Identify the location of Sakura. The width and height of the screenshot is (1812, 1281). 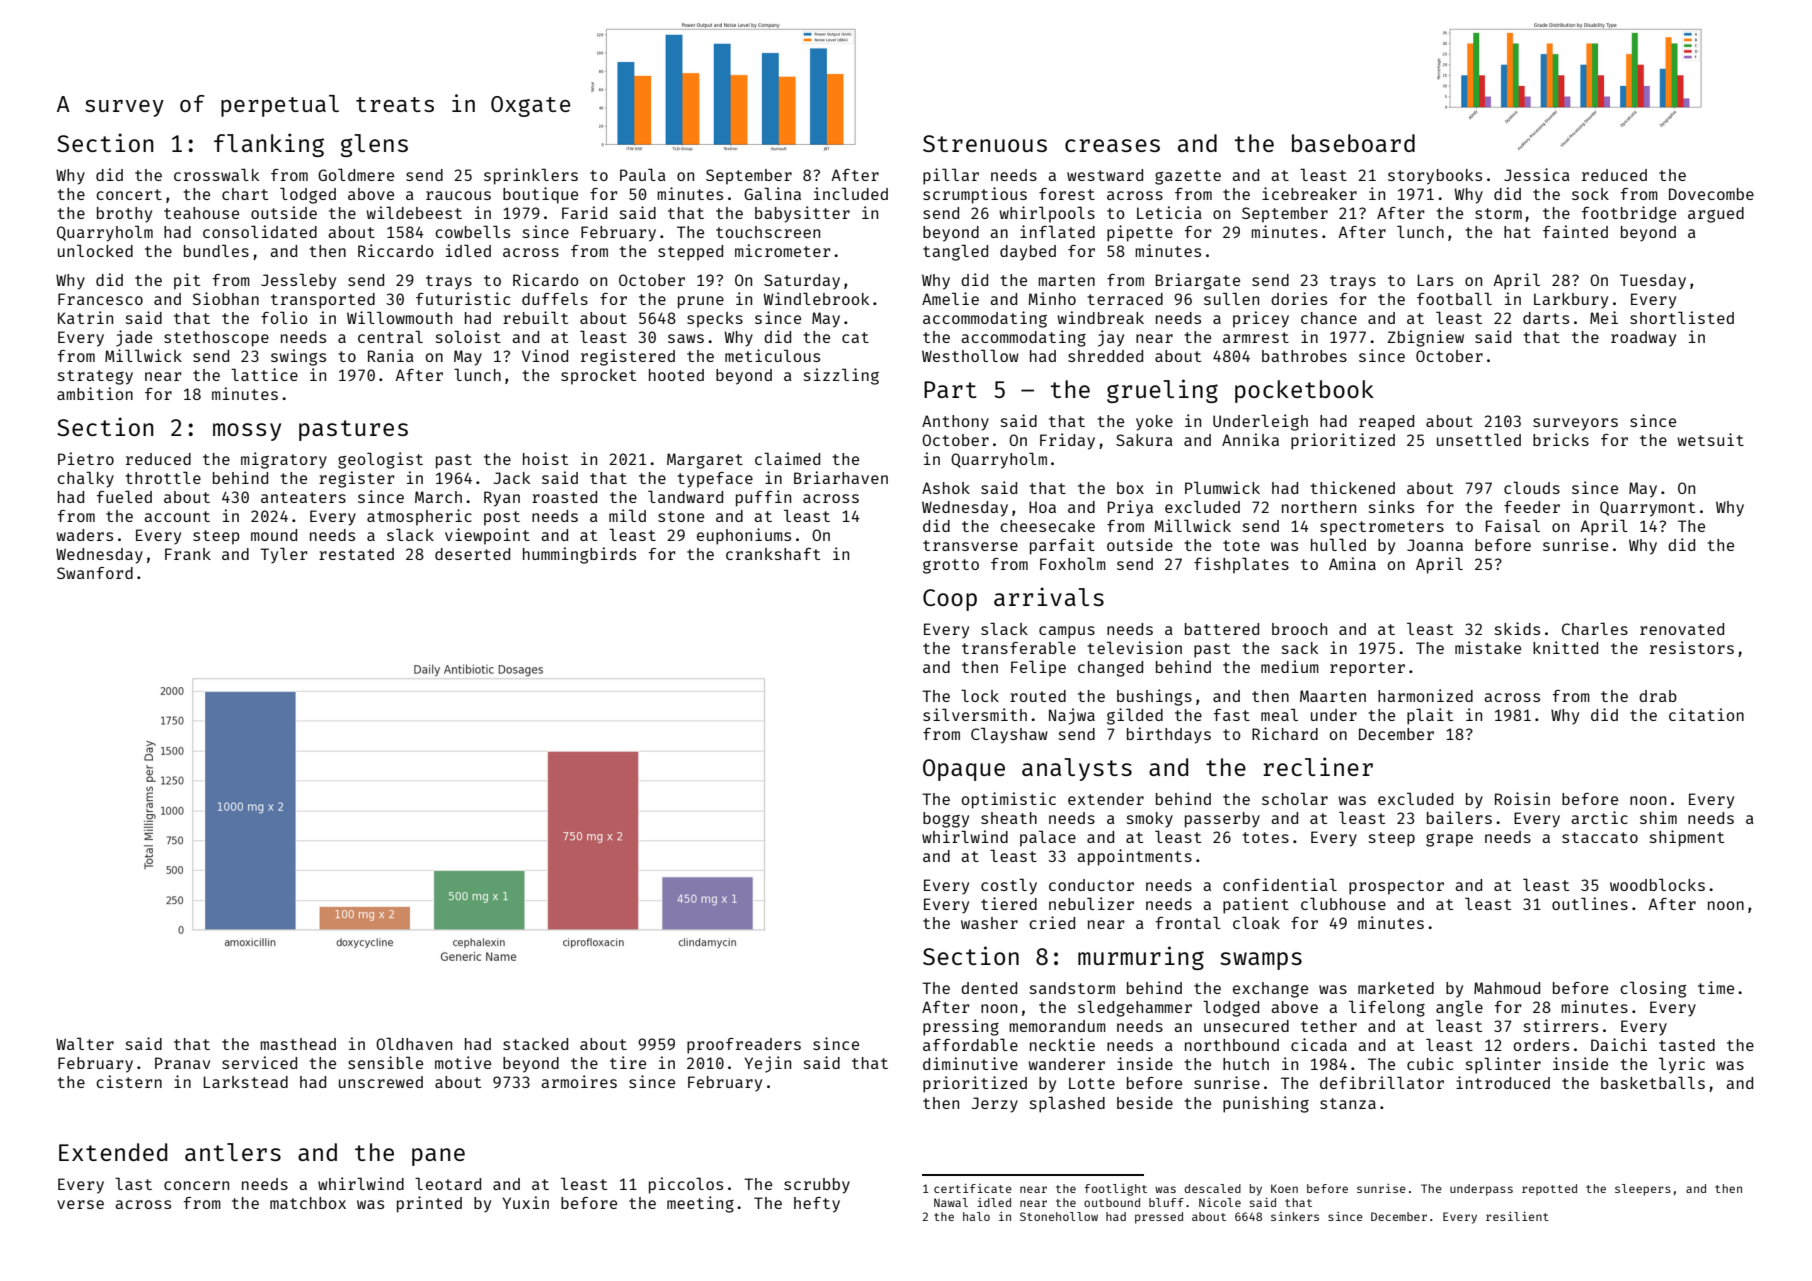
(1144, 440).
